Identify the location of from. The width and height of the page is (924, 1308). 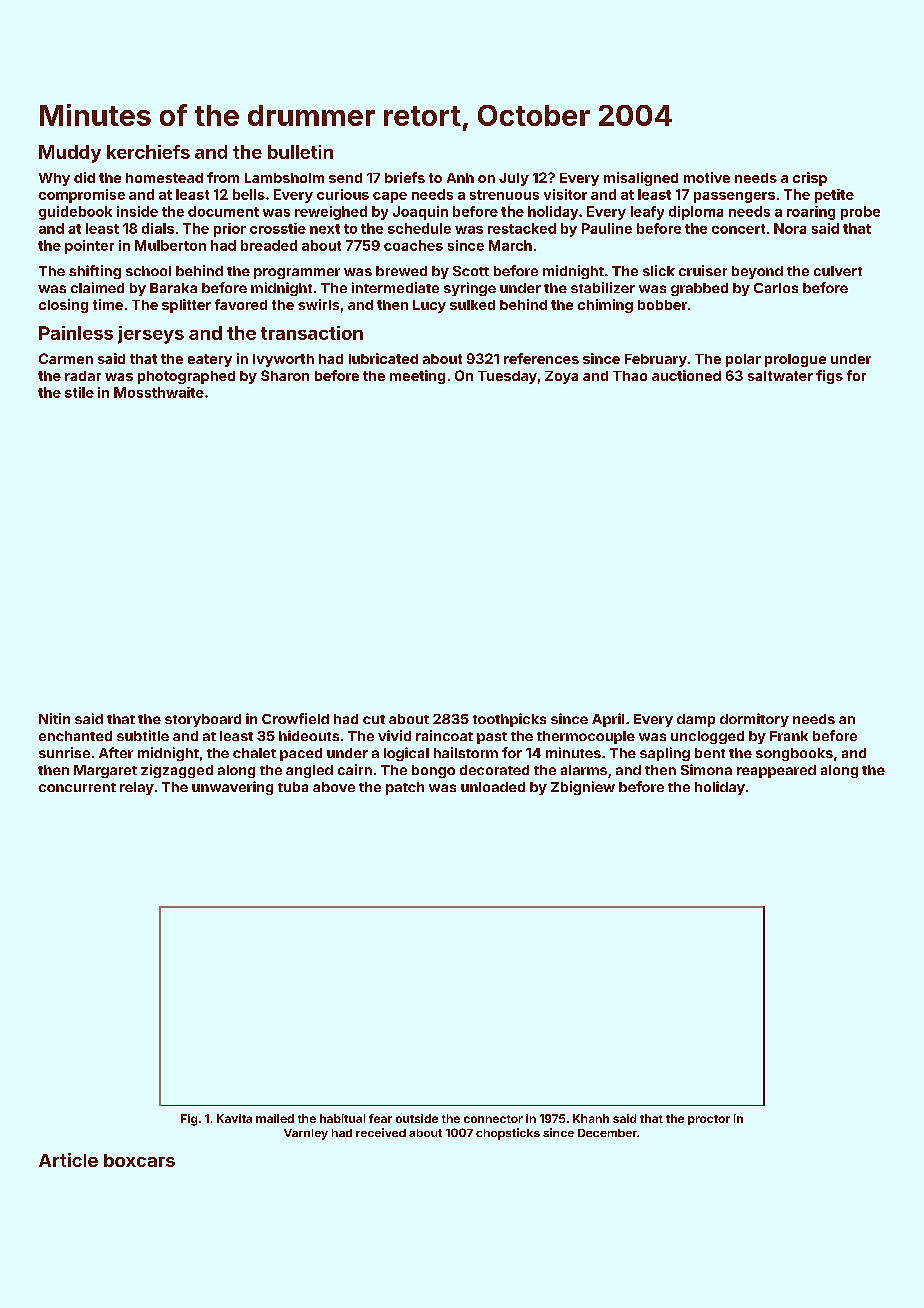
(223, 177).
